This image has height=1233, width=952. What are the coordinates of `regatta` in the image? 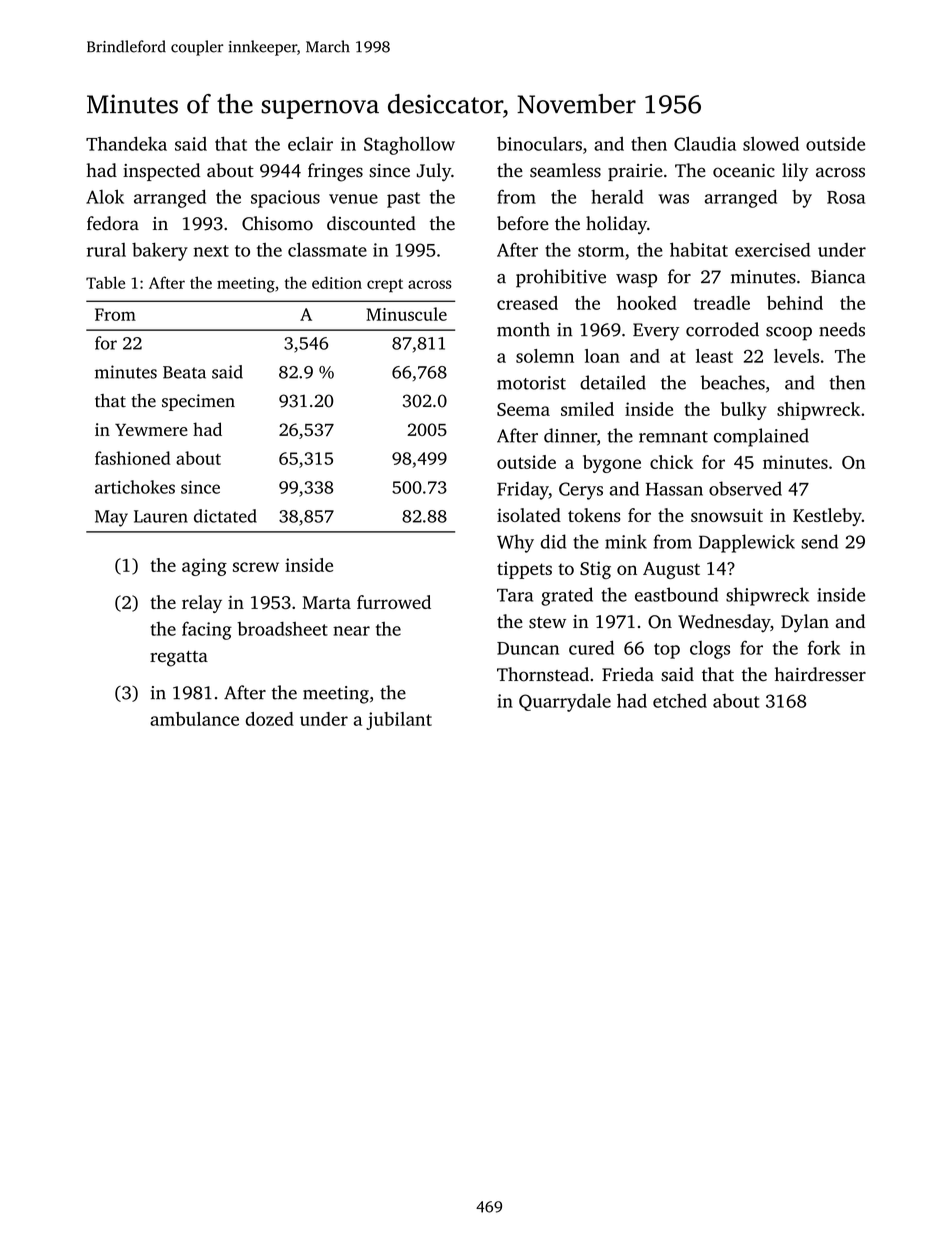 It's located at (179, 659).
